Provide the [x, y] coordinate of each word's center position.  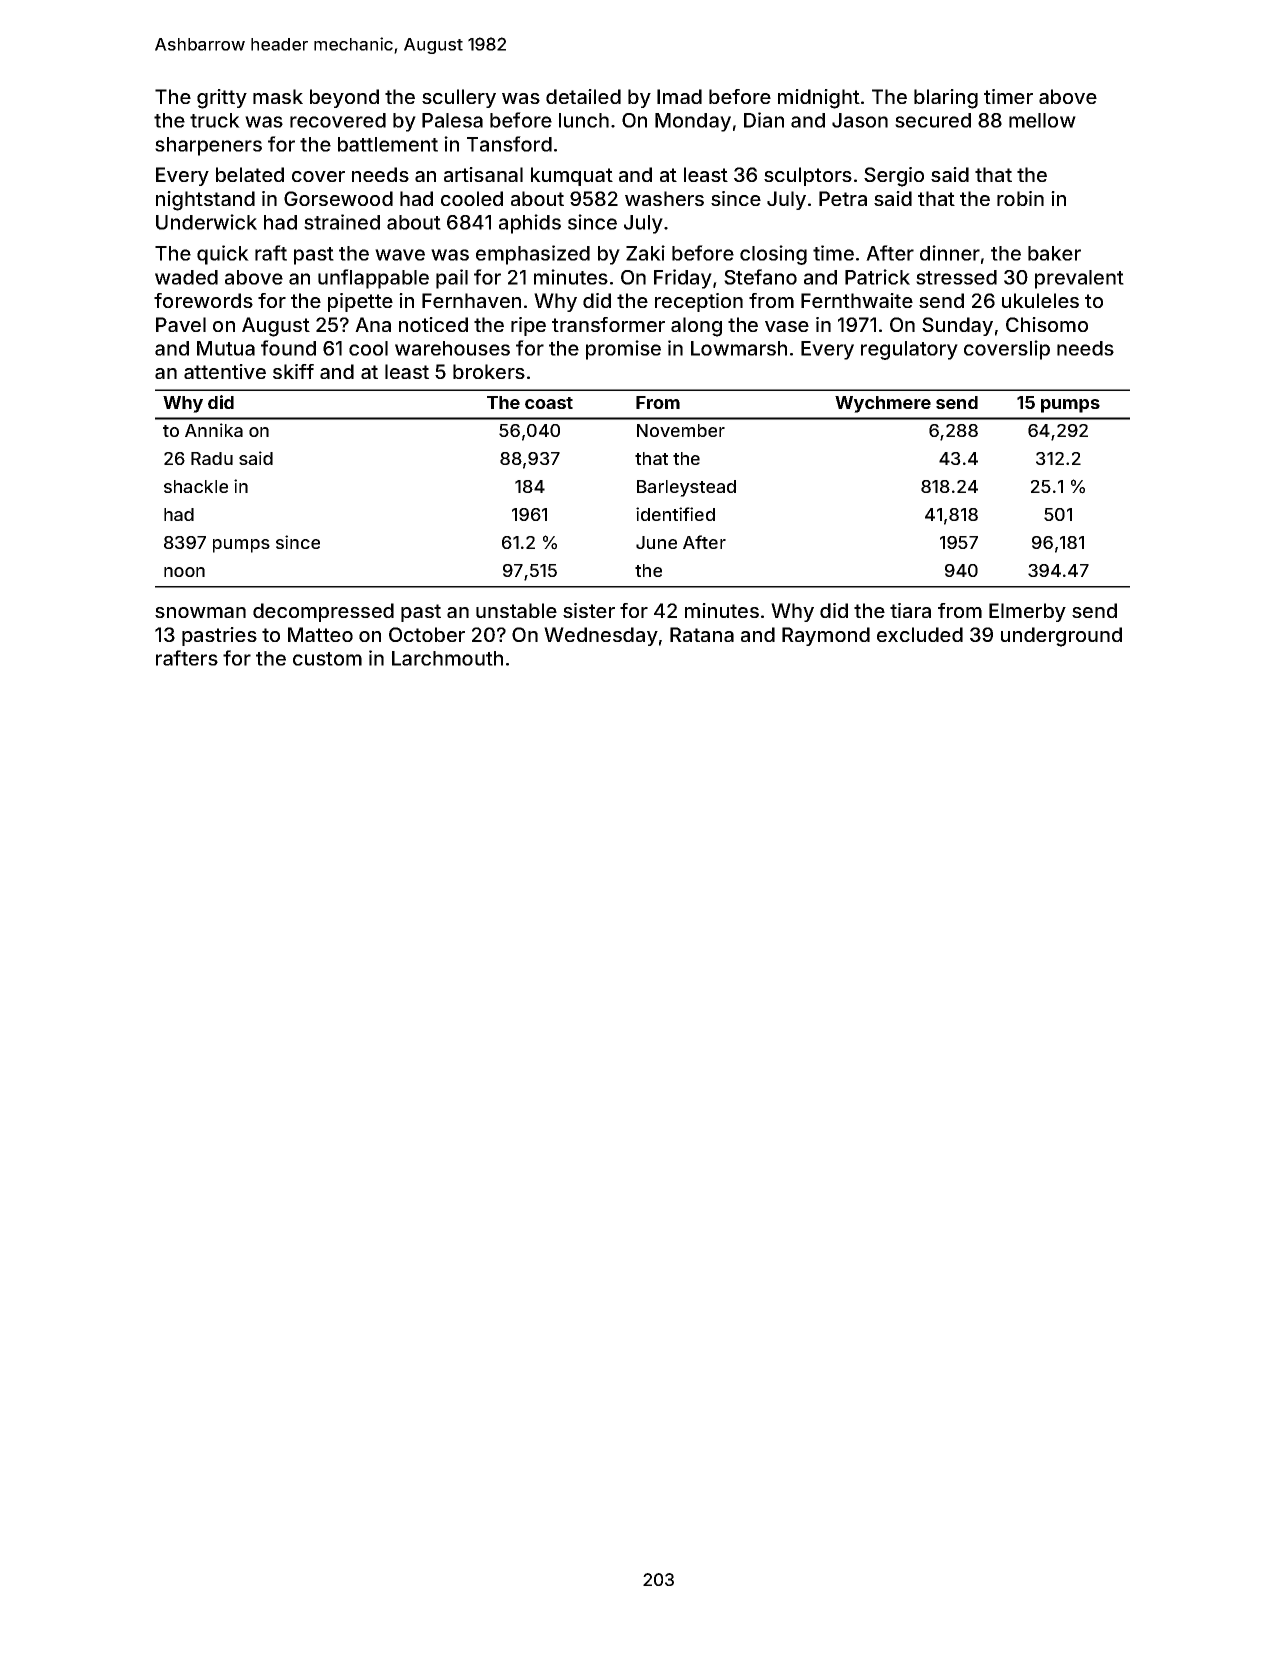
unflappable [373, 279]
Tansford [509, 144]
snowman [200, 612]
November [681, 430]
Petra [843, 198]
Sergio [894, 177]
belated [250, 174]
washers [664, 198]
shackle [196, 486]
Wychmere [883, 404]
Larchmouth [447, 658]
